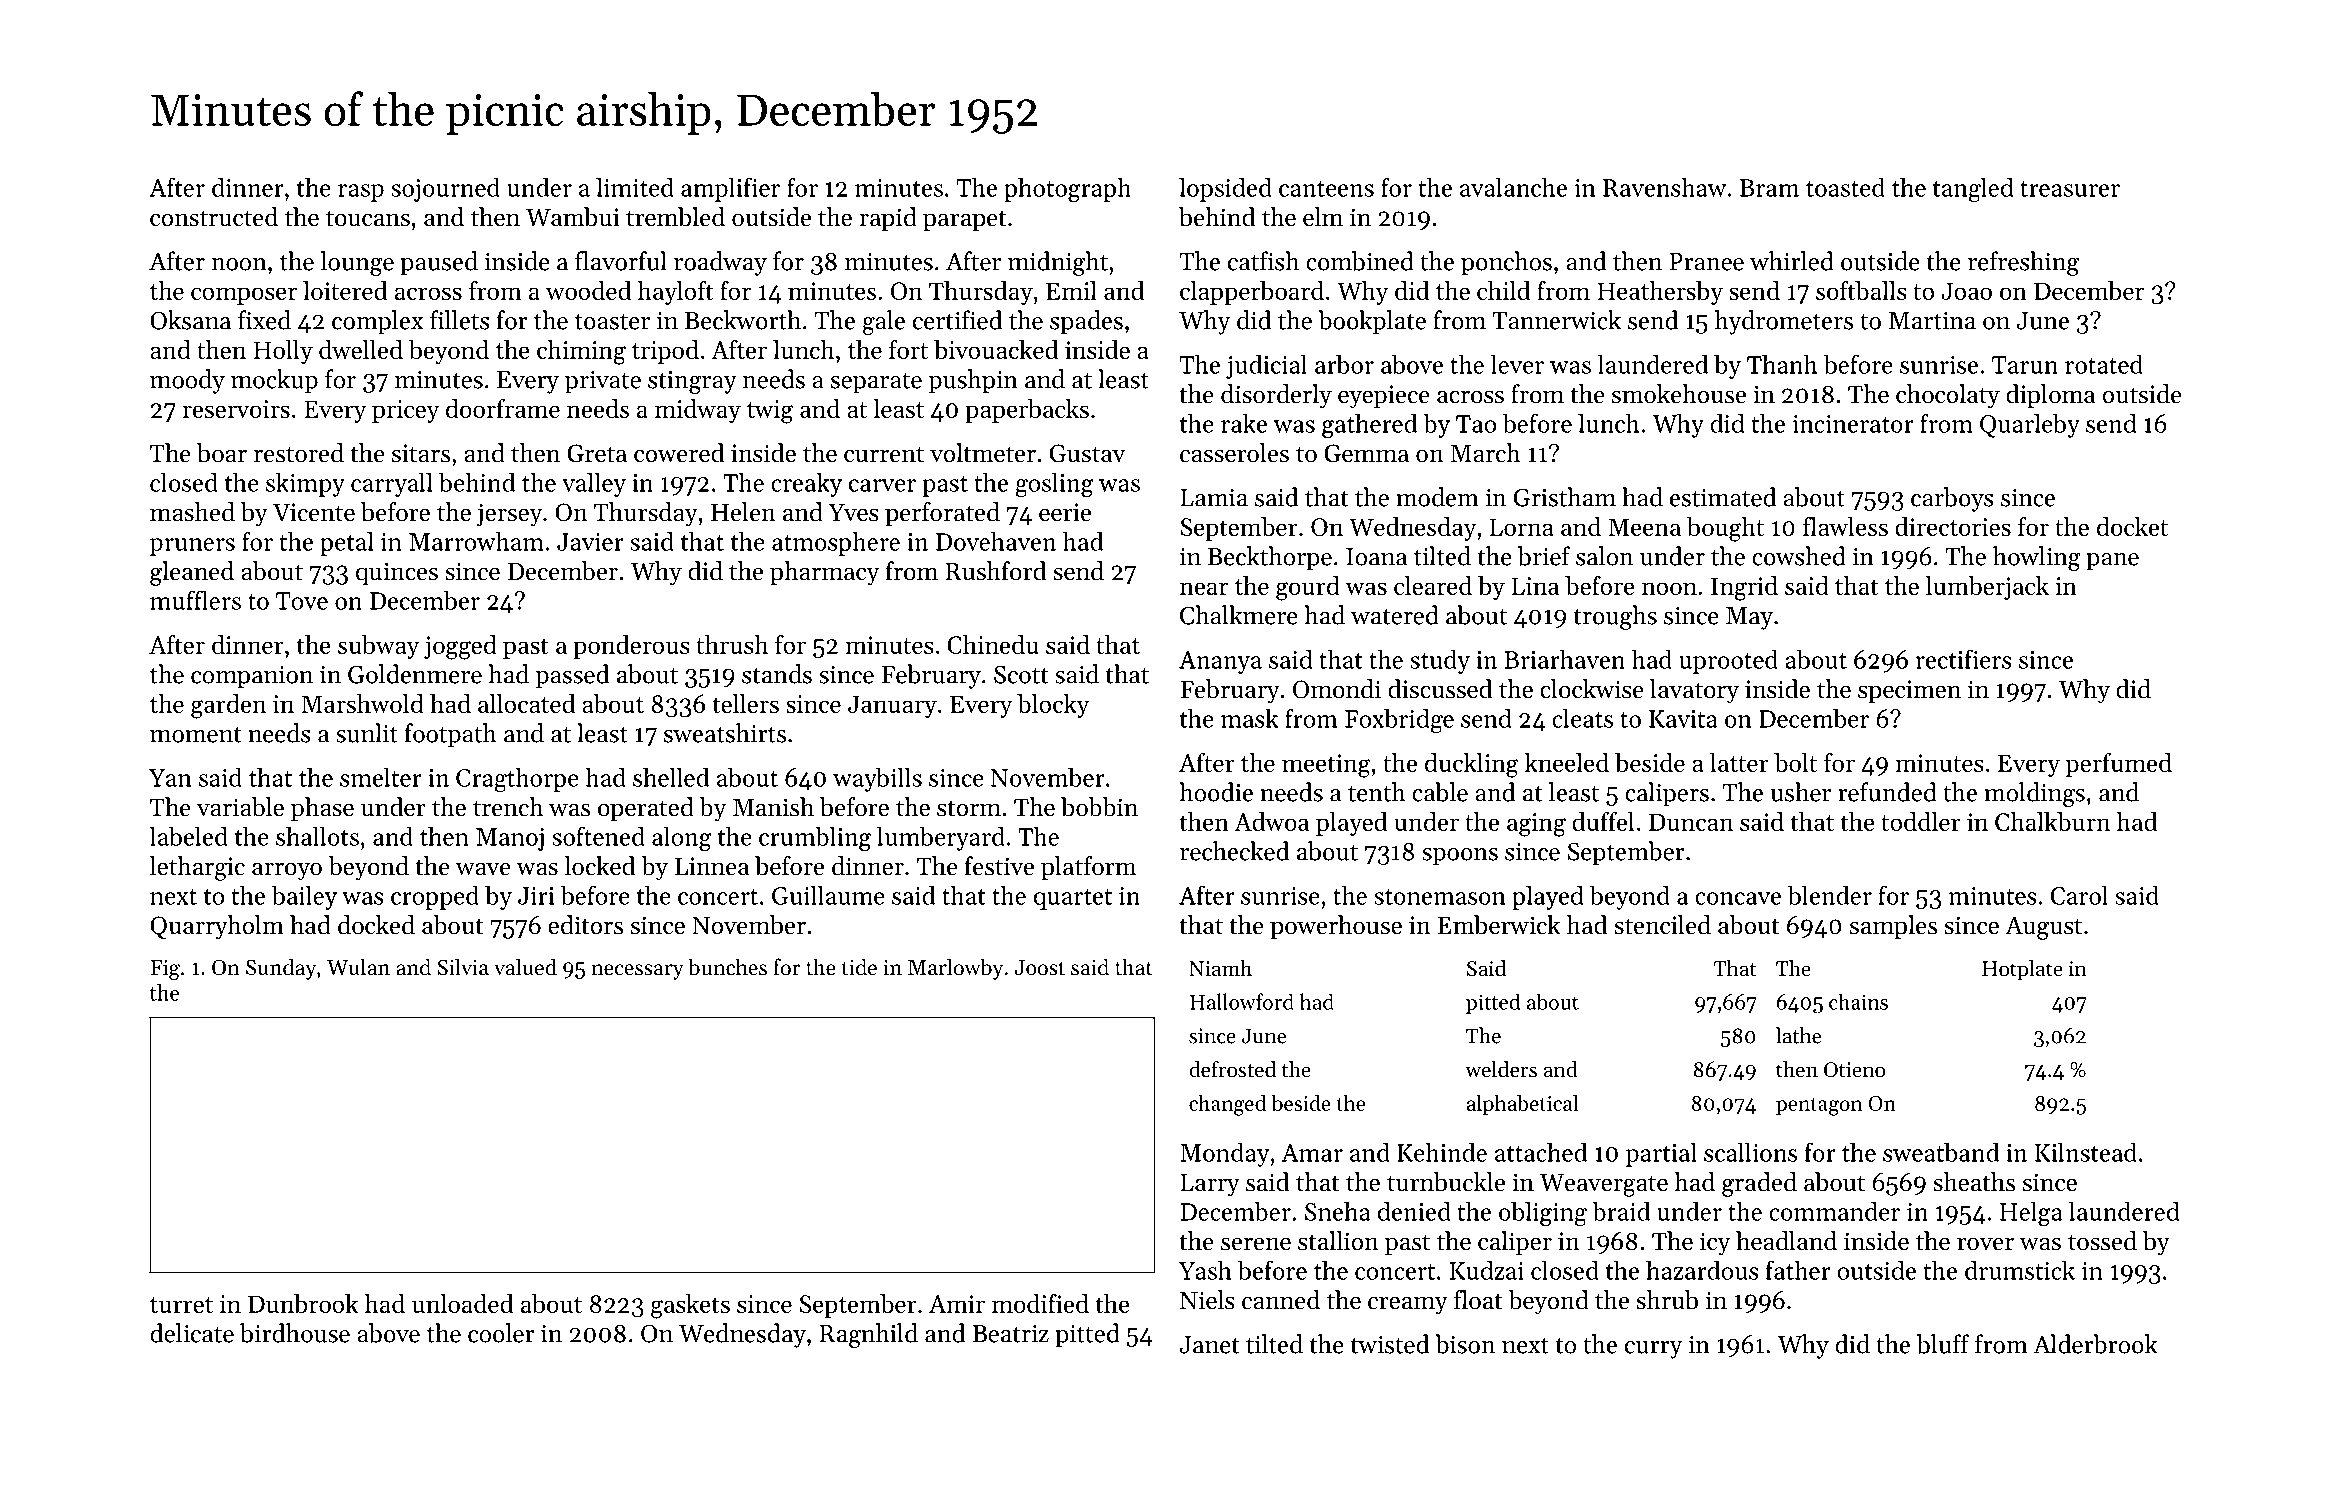 Image resolution: width=2334 pixels, height=1510 pixels. Describe the element at coordinates (165, 970) in the image. I see `Fig` at that location.
